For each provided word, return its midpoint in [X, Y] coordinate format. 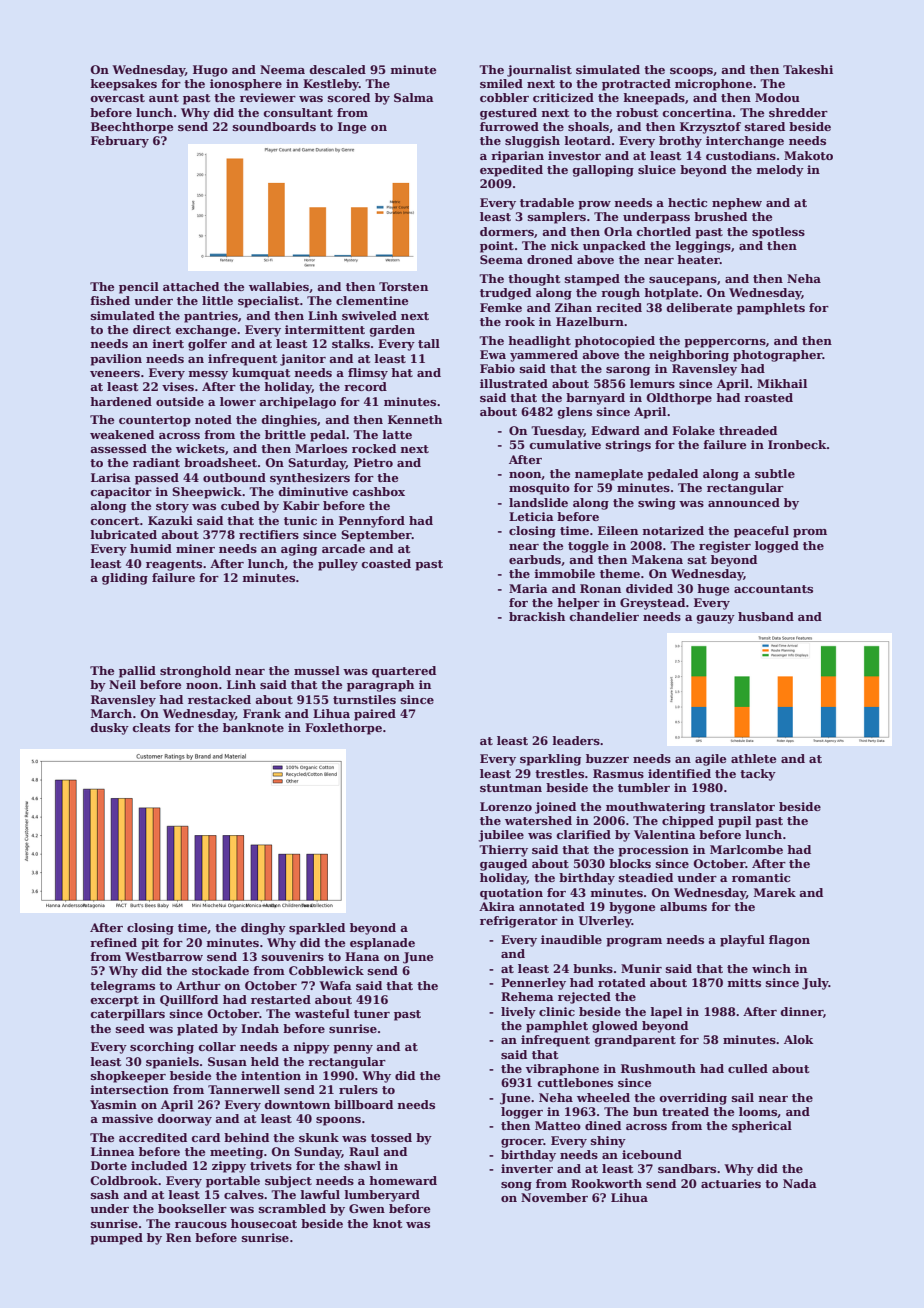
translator [742, 806]
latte [397, 434]
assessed [118, 448]
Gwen [367, 1208]
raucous [201, 1225]
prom [810, 533]
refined [113, 942]
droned [550, 259]
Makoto [808, 155]
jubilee [501, 836]
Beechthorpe [132, 128]
